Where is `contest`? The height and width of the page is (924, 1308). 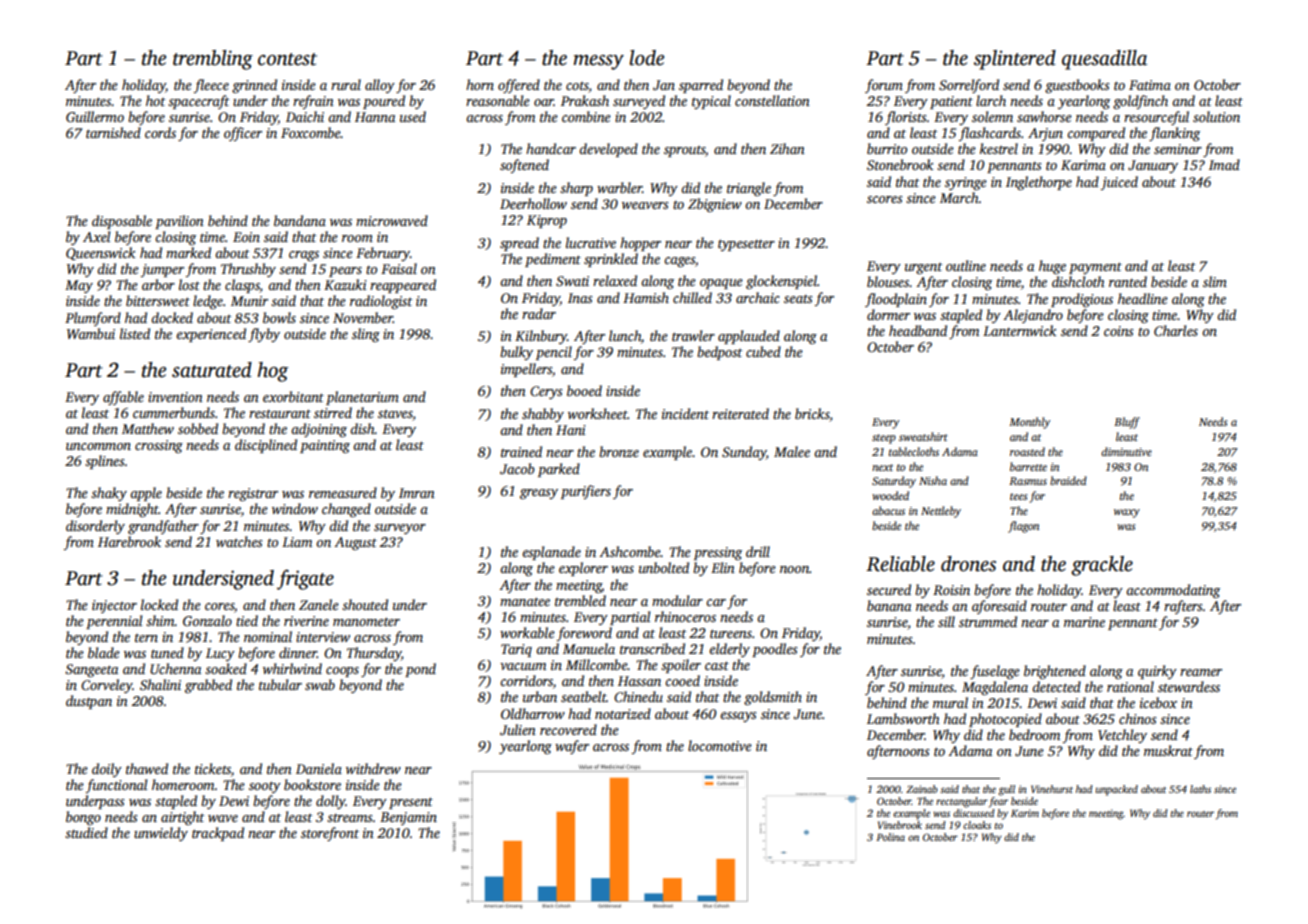
contest is located at coordinates (287, 59).
